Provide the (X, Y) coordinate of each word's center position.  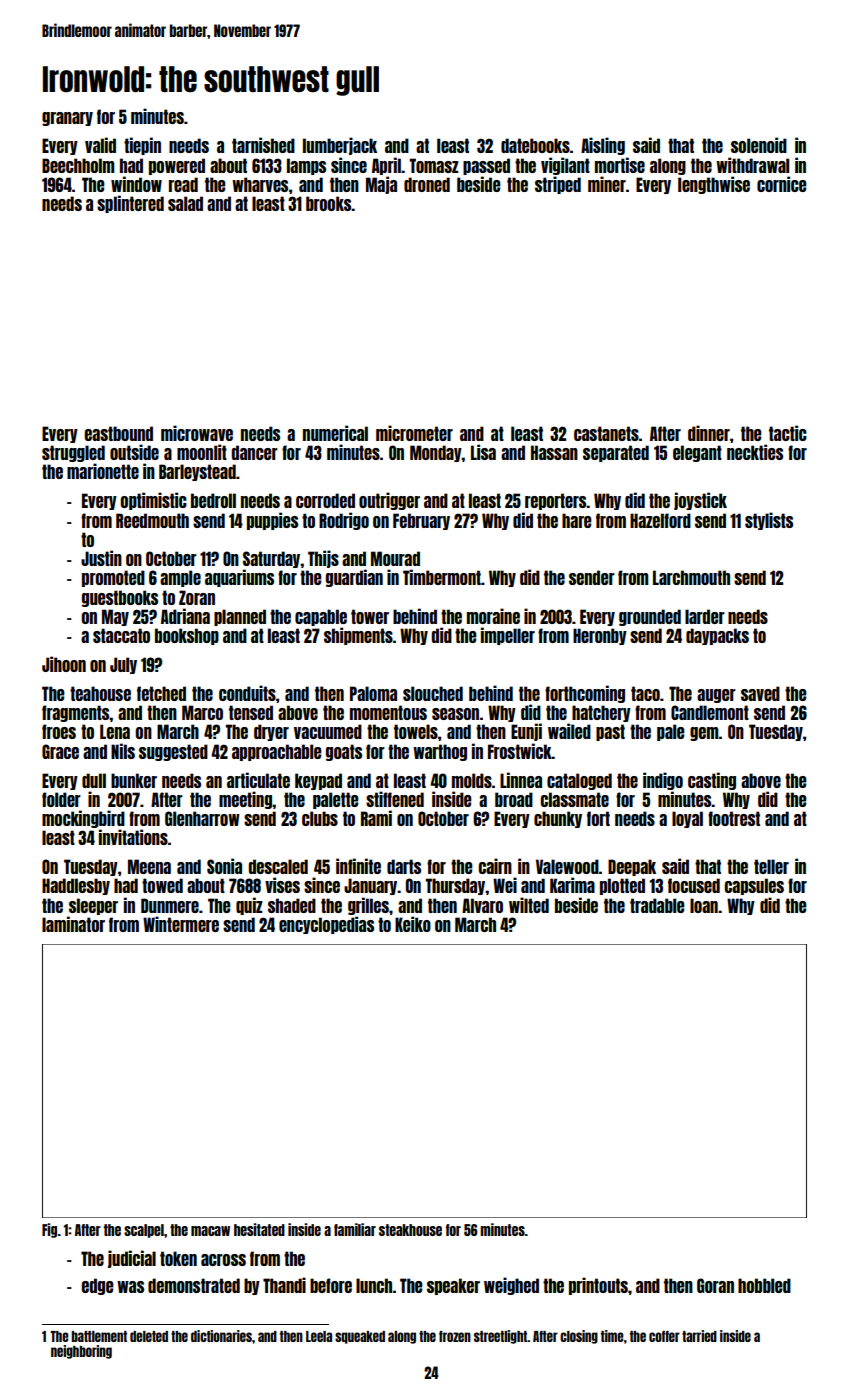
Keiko (413, 924)
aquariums (239, 578)
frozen (455, 1336)
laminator (73, 924)
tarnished (263, 145)
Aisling (603, 146)
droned (427, 184)
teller (771, 866)
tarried (699, 1336)
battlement (99, 1336)
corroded (325, 500)
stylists (769, 521)
